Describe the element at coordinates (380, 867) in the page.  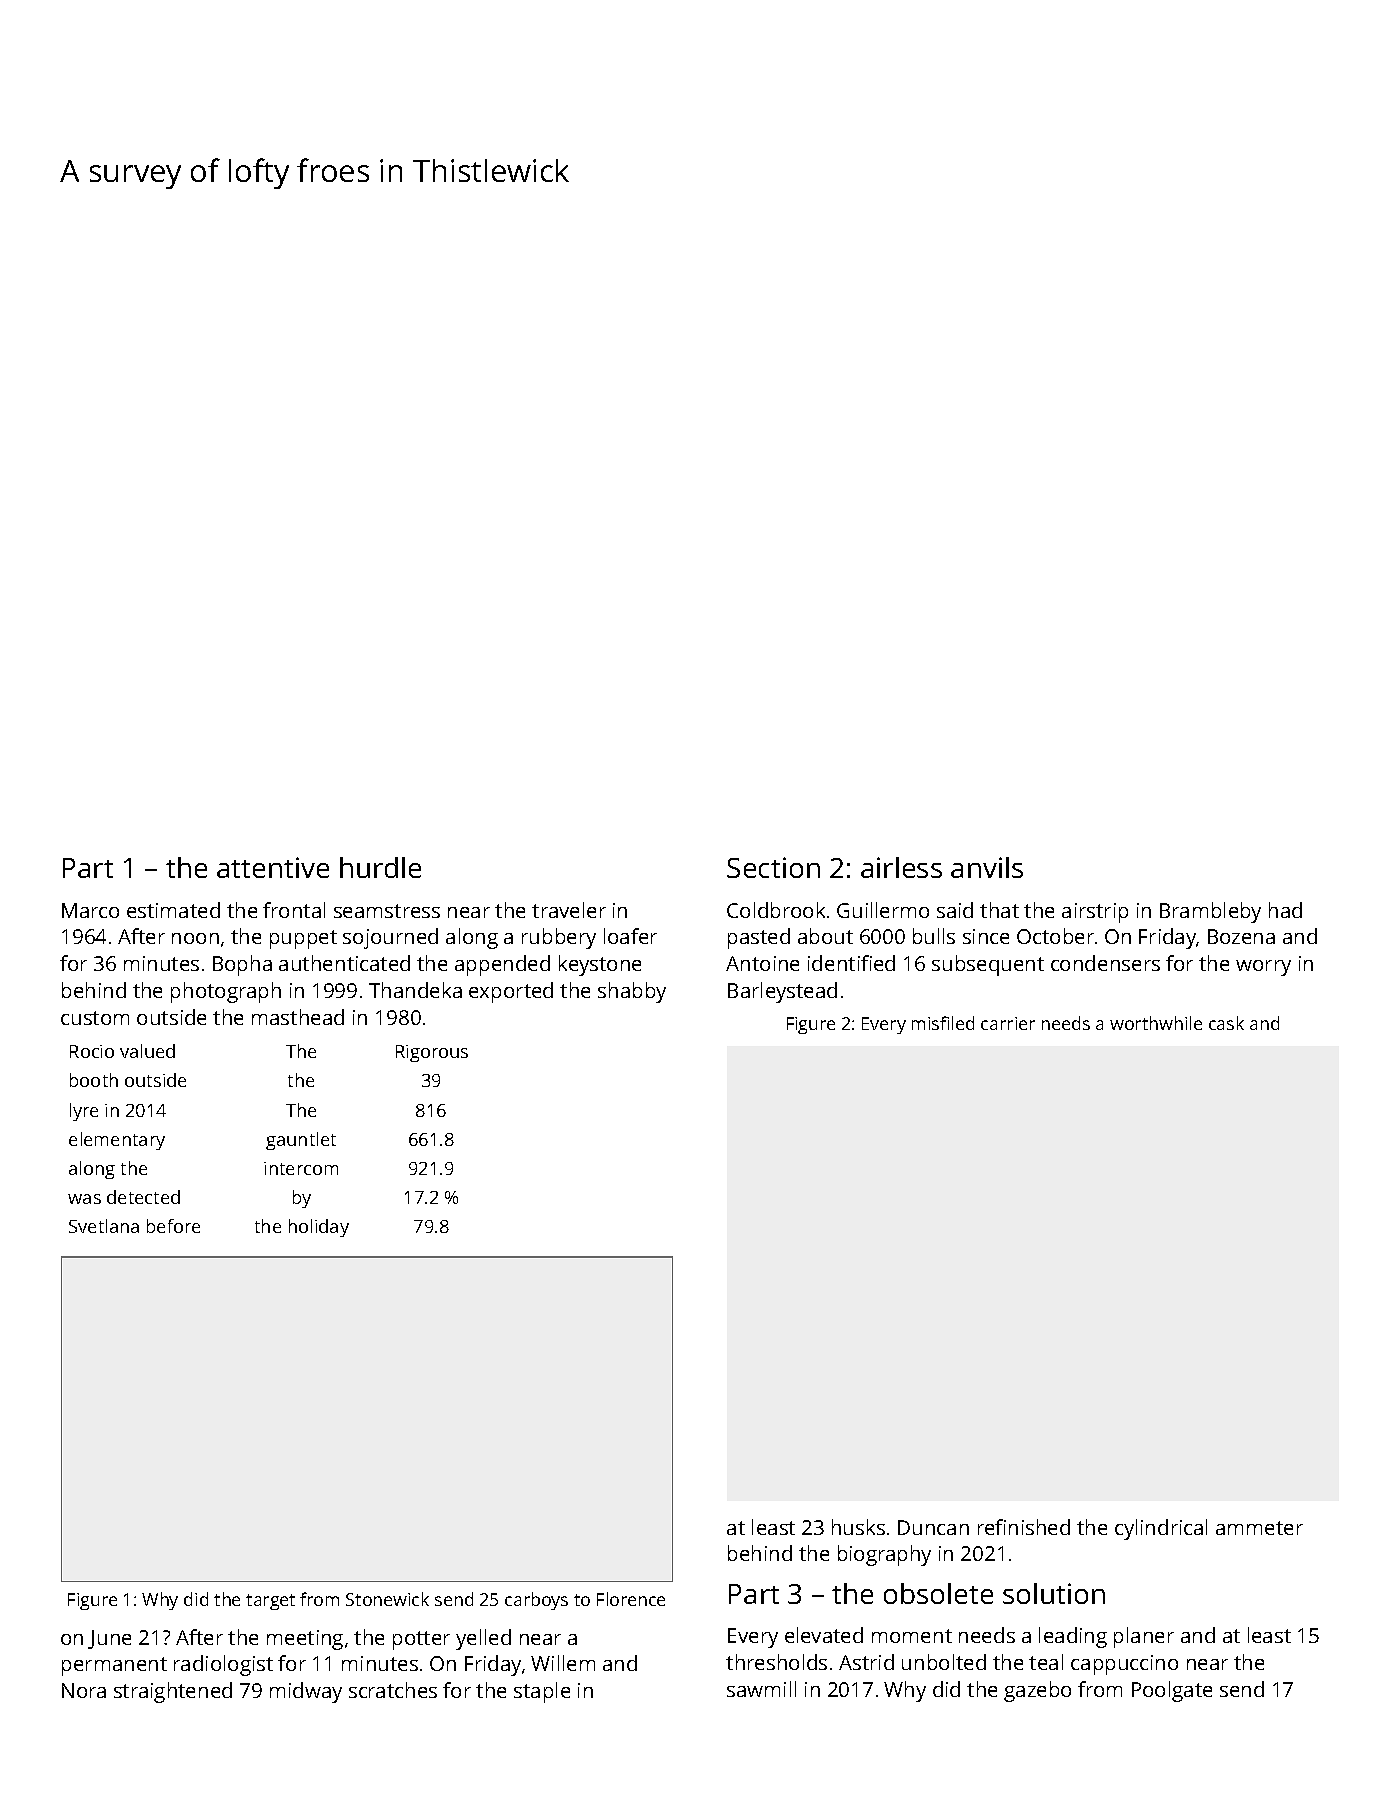
I see `hurdle` at that location.
